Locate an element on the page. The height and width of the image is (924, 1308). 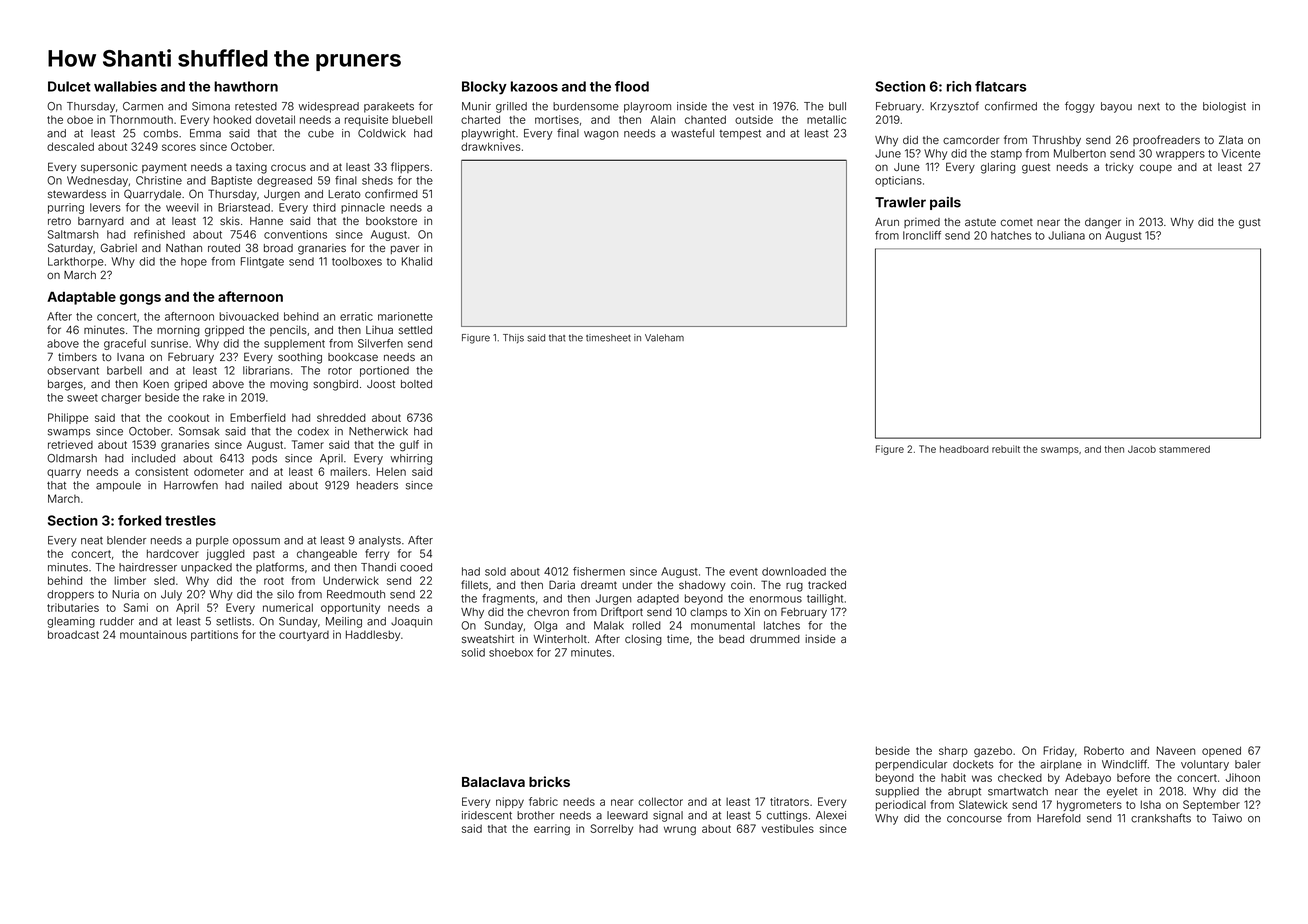
shredded is located at coordinates (341, 417).
